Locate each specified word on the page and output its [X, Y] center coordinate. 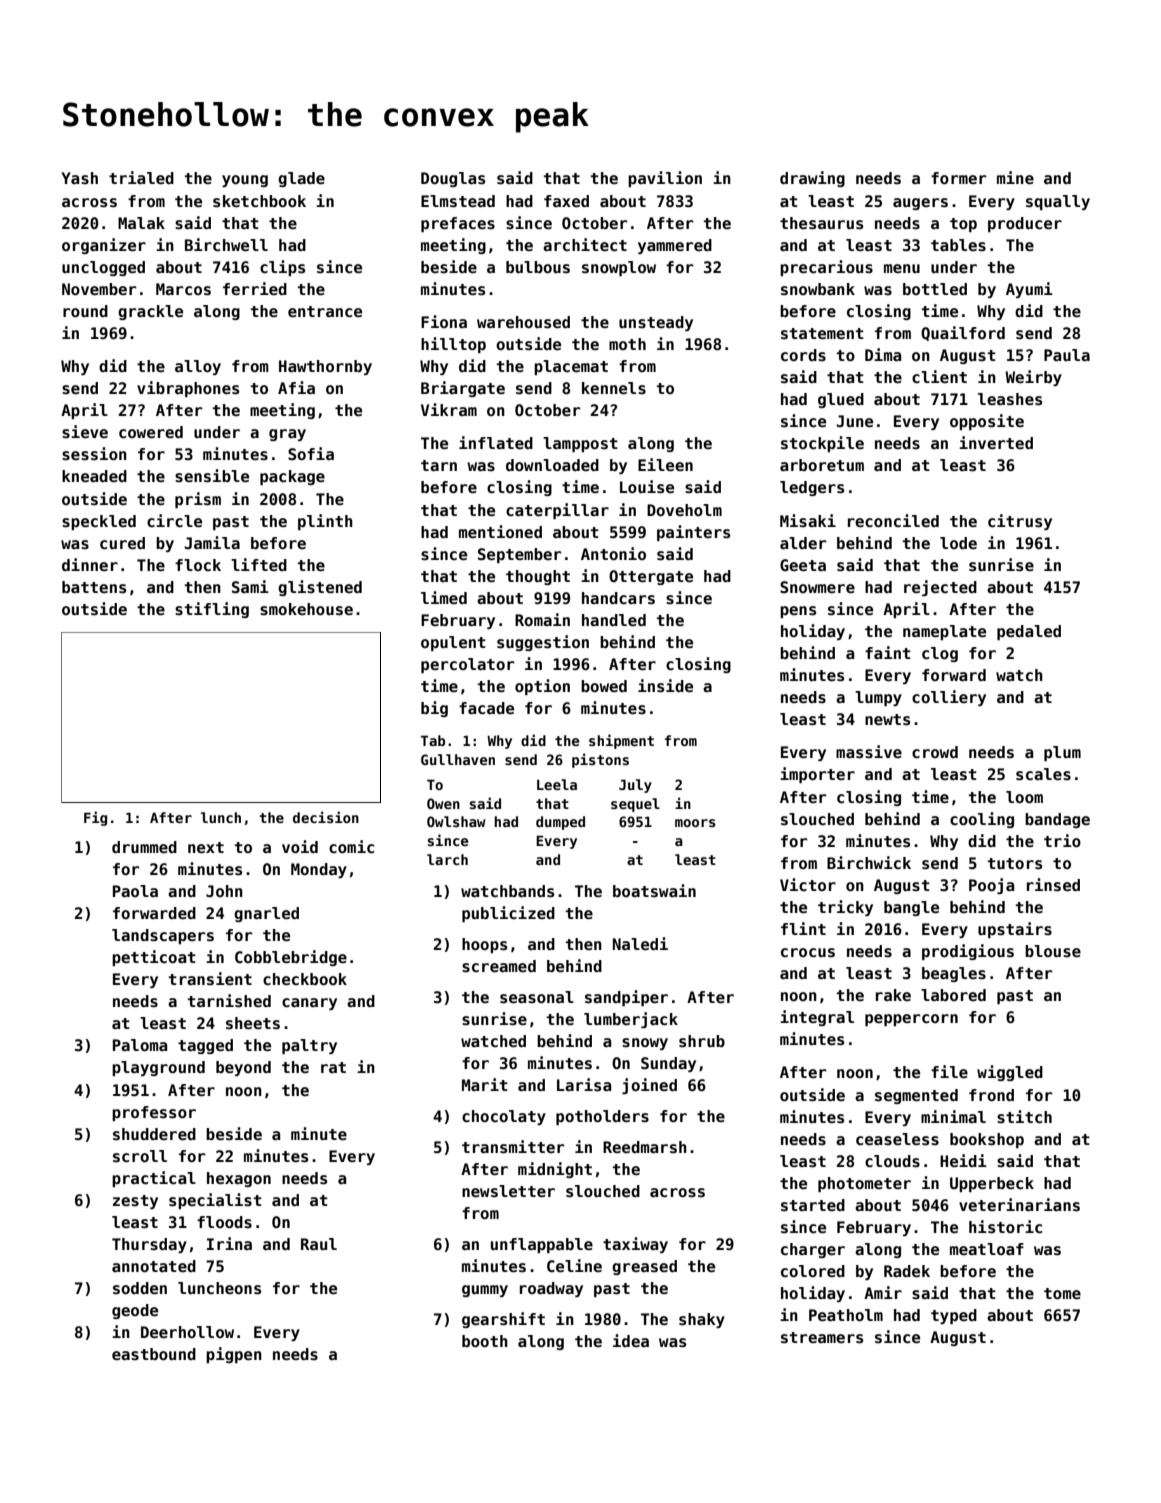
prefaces [458, 224]
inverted [996, 442]
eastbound [154, 1354]
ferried [255, 288]
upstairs [1015, 930]
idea [631, 1340]
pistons [600, 760]
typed [954, 1316]
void [300, 846]
